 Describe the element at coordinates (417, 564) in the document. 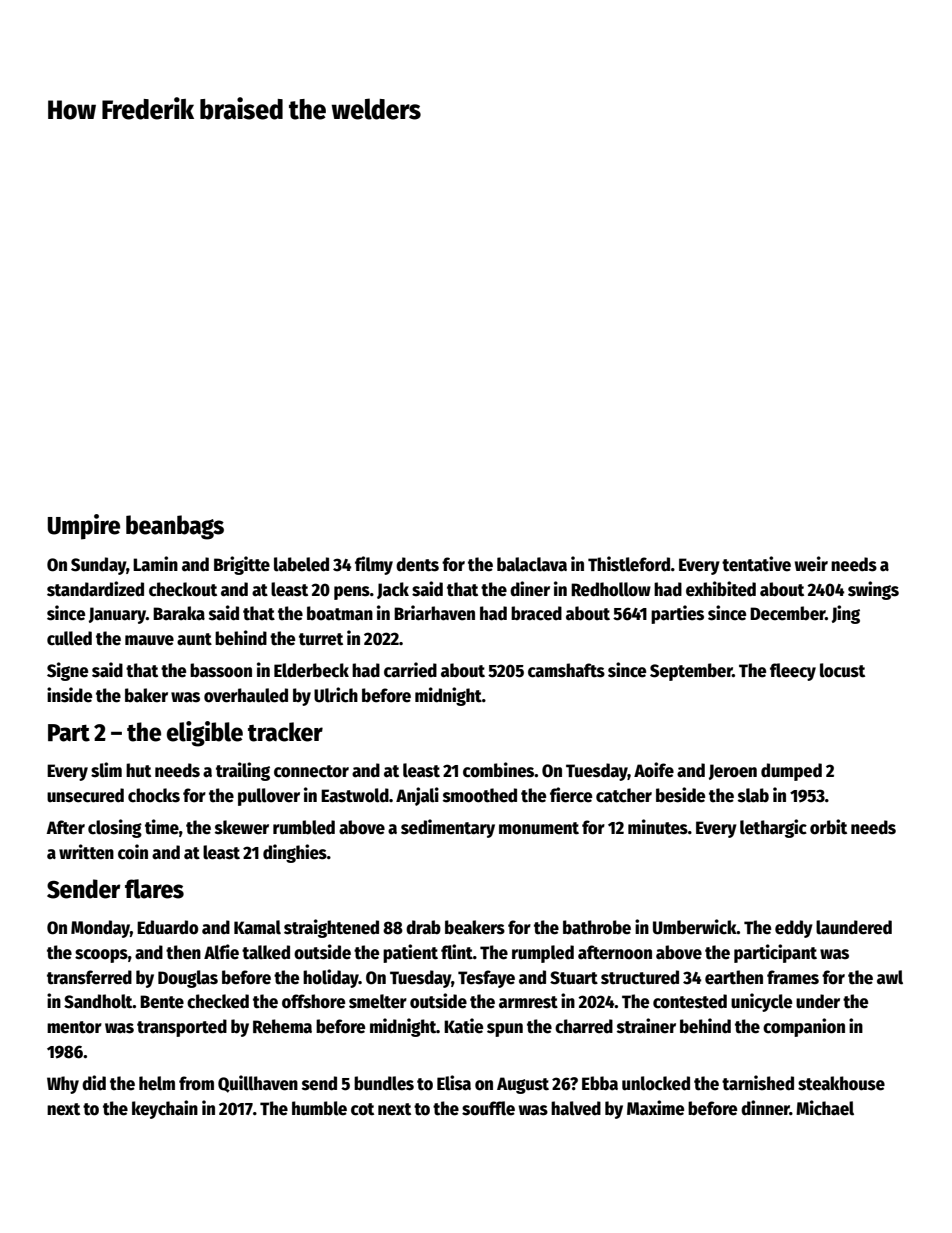

I see `dents` at that location.
